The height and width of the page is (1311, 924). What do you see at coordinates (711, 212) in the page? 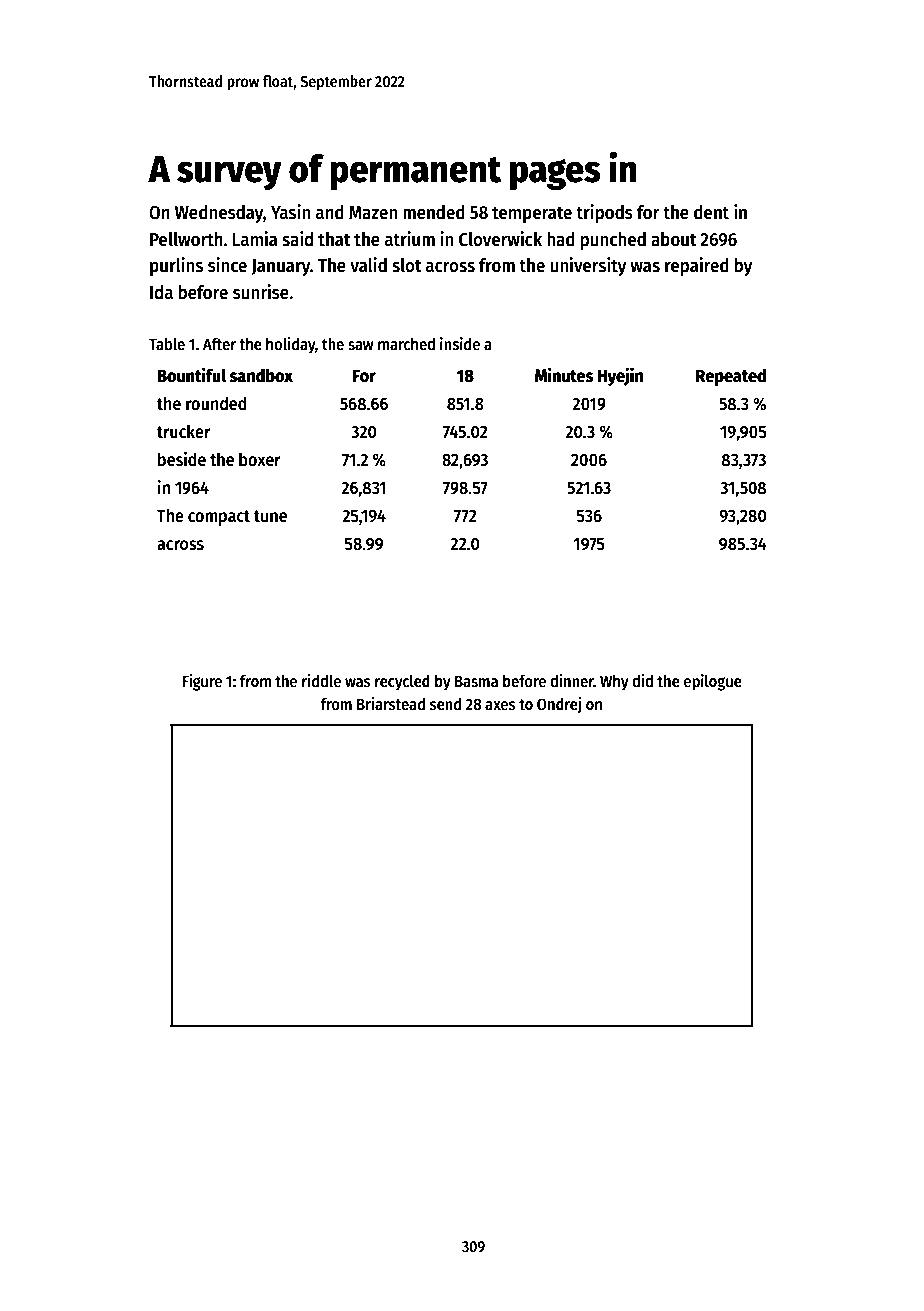
I see `dent` at bounding box center [711, 212].
